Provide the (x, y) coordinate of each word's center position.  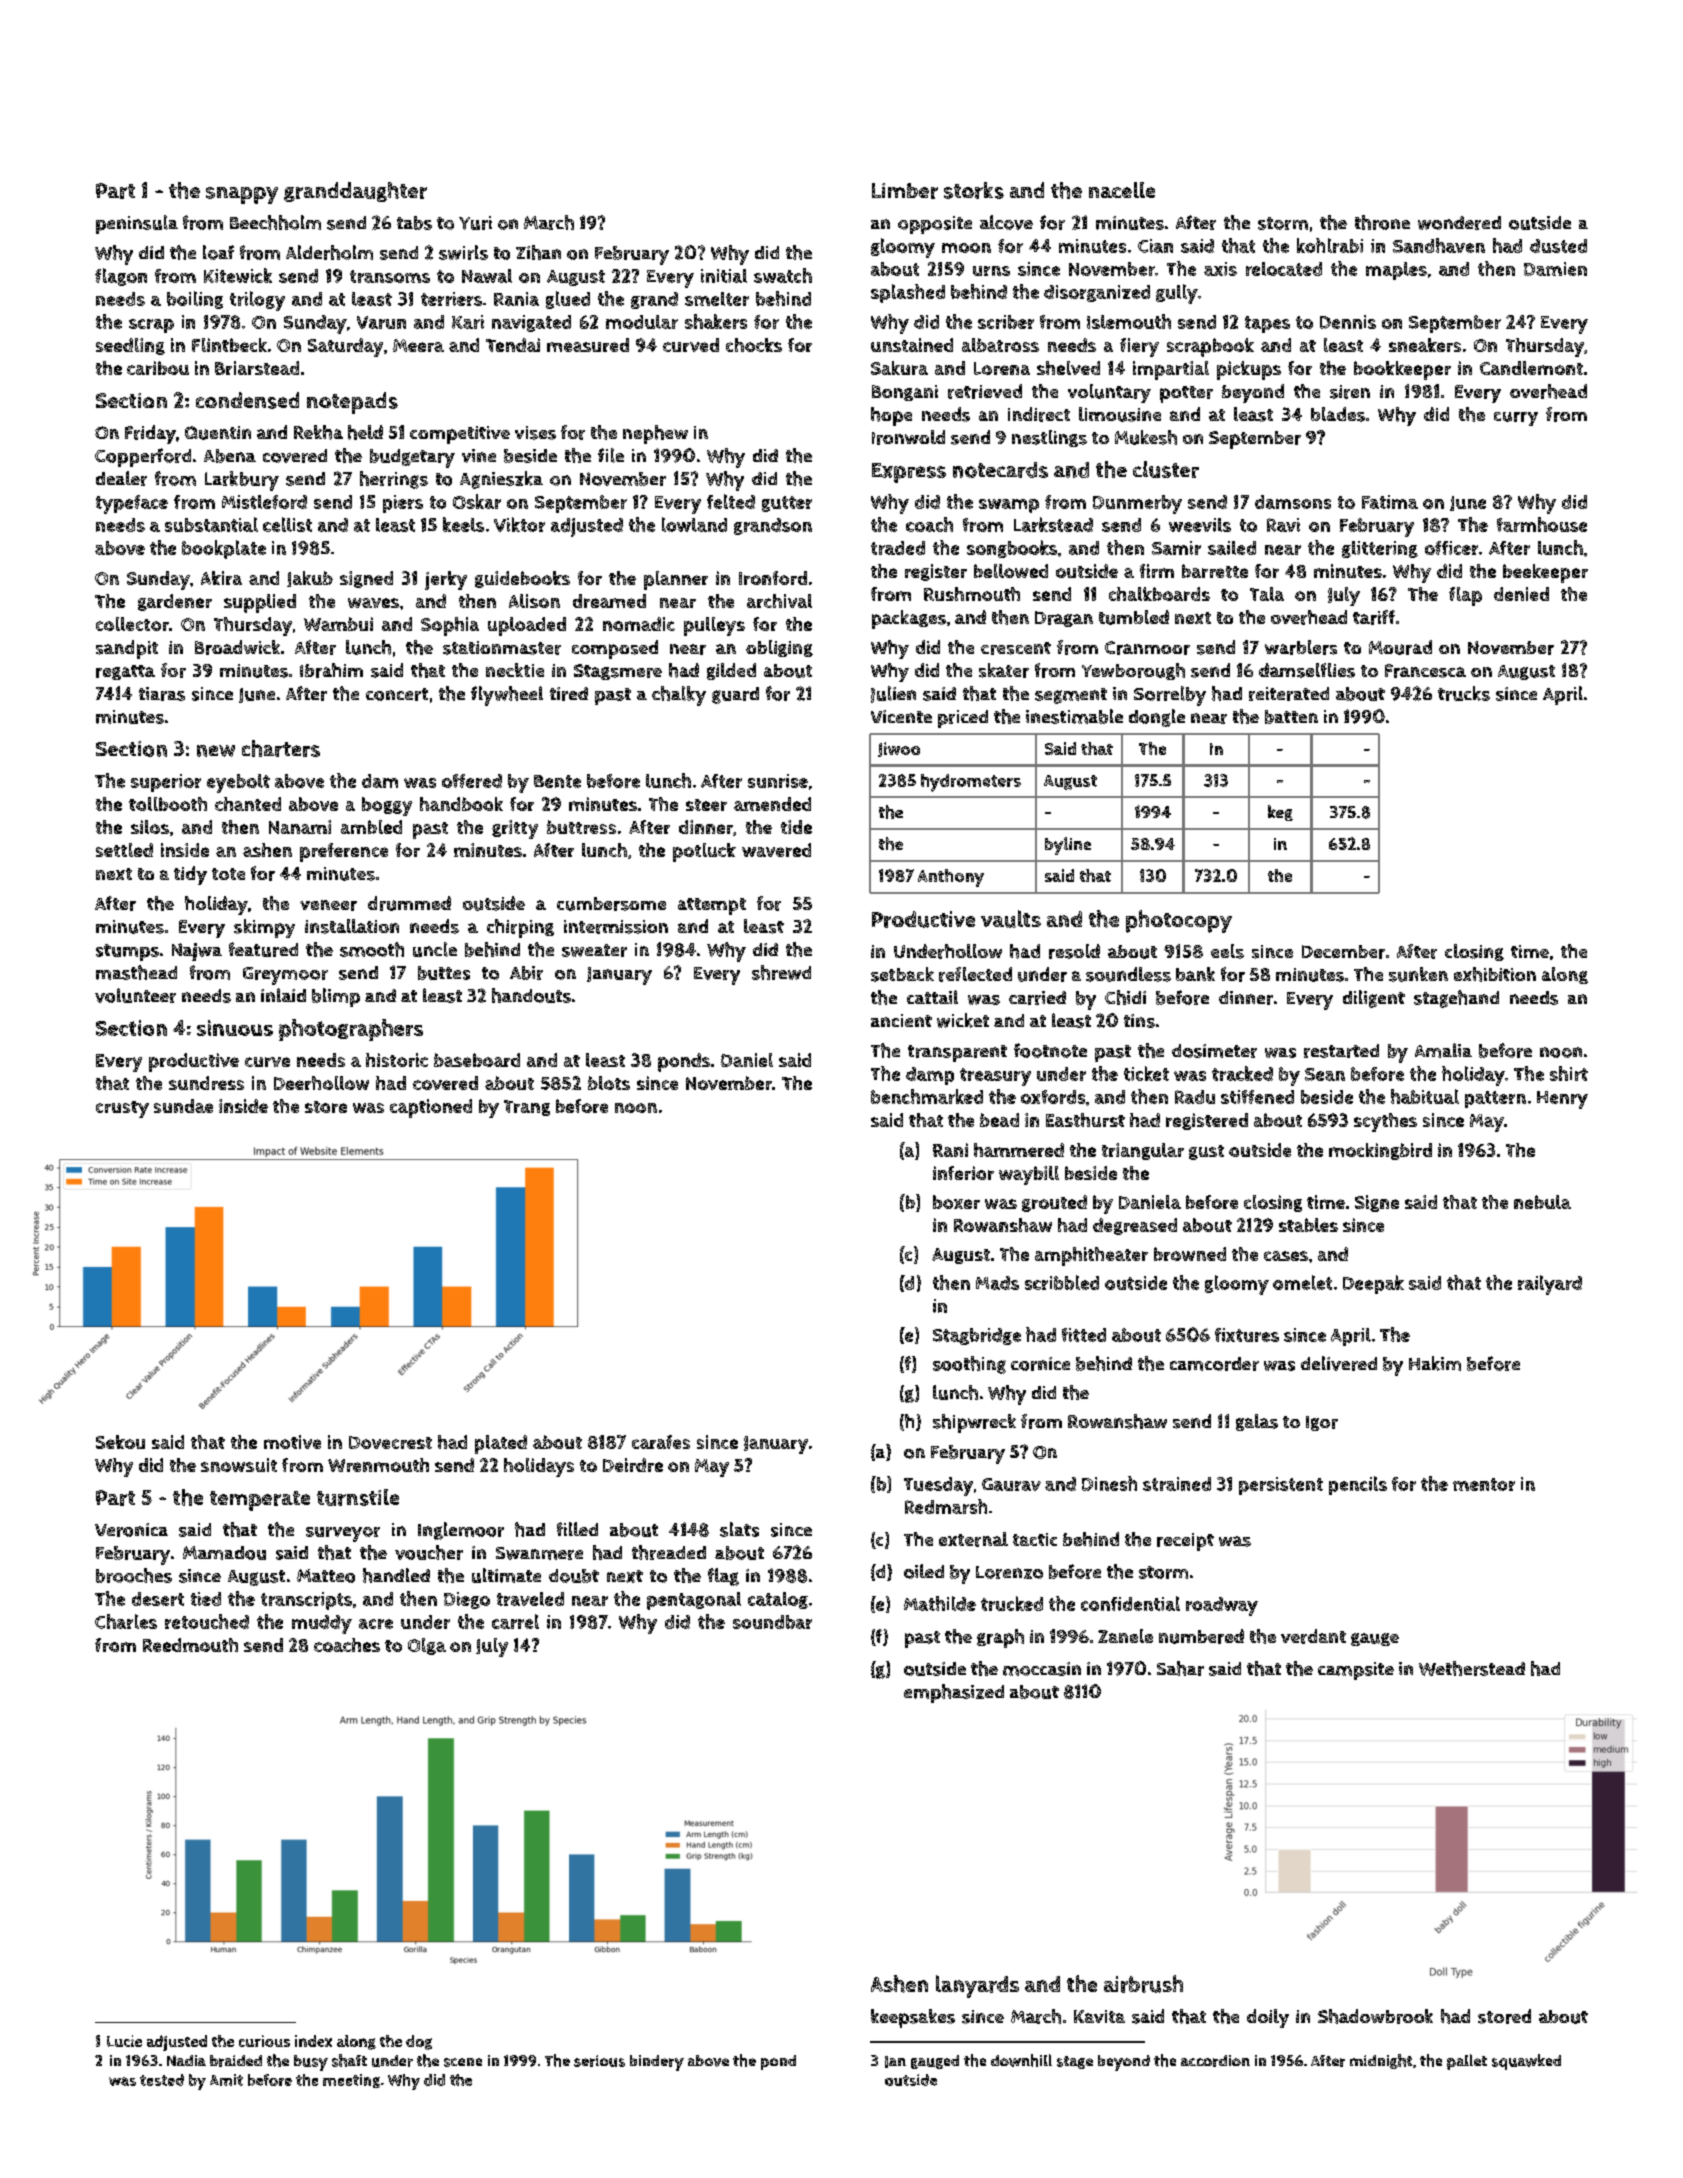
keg (1280, 813)
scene (463, 2062)
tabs (414, 223)
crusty (122, 1109)
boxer (956, 1202)
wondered (1459, 223)
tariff (1374, 617)
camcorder (1214, 1364)
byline (1068, 846)
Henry (1562, 1100)
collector (132, 624)
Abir (526, 973)
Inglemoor (461, 1531)
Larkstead (1053, 524)
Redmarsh (946, 1506)
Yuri (475, 223)
